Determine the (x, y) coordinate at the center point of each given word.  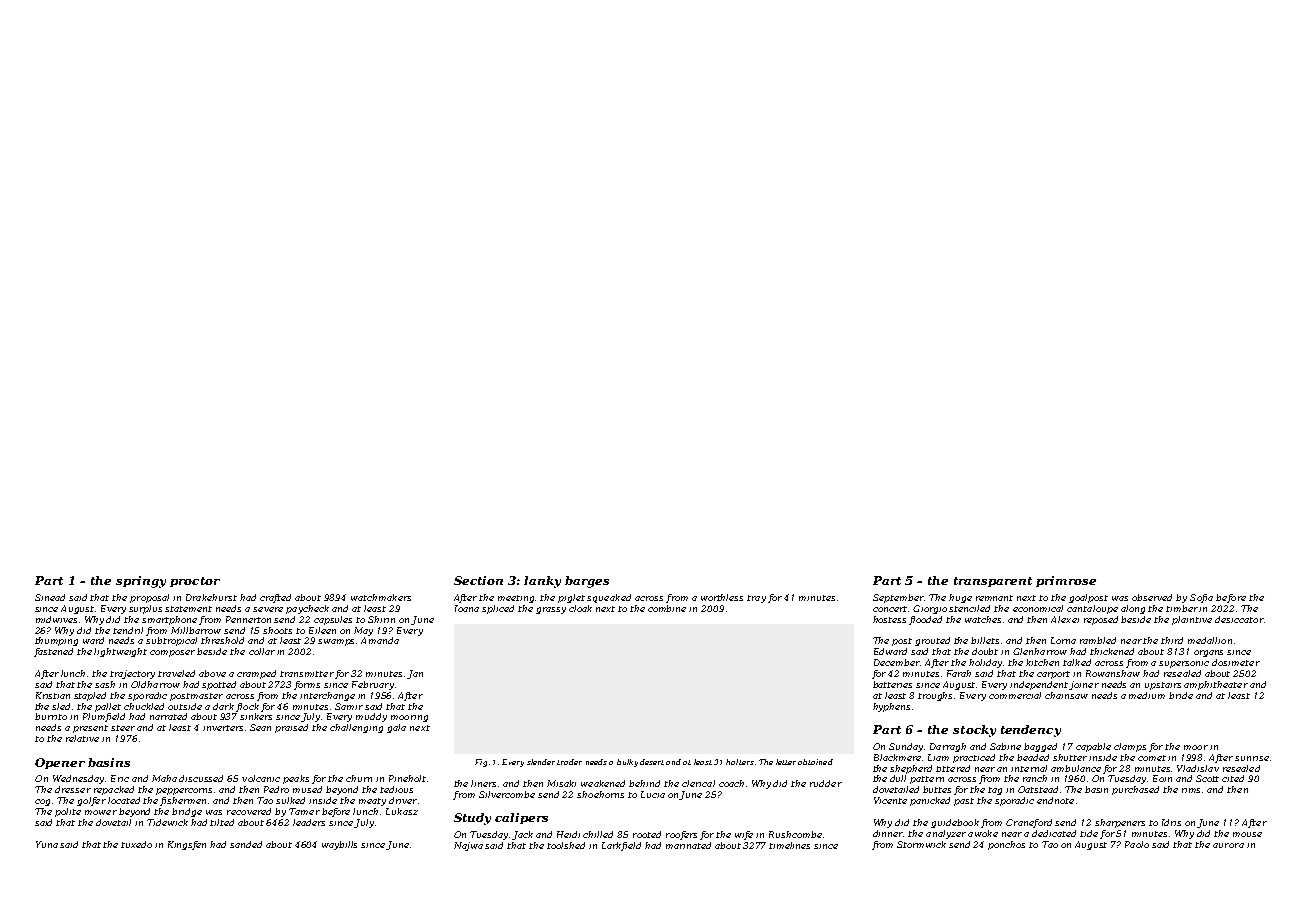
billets (985, 640)
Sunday (906, 747)
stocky (974, 731)
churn (359, 778)
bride (1181, 695)
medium (1147, 695)
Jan (415, 674)
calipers (521, 818)
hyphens (891, 707)
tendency (1031, 731)
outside (185, 706)
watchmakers (381, 597)
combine (667, 608)
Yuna (47, 844)
